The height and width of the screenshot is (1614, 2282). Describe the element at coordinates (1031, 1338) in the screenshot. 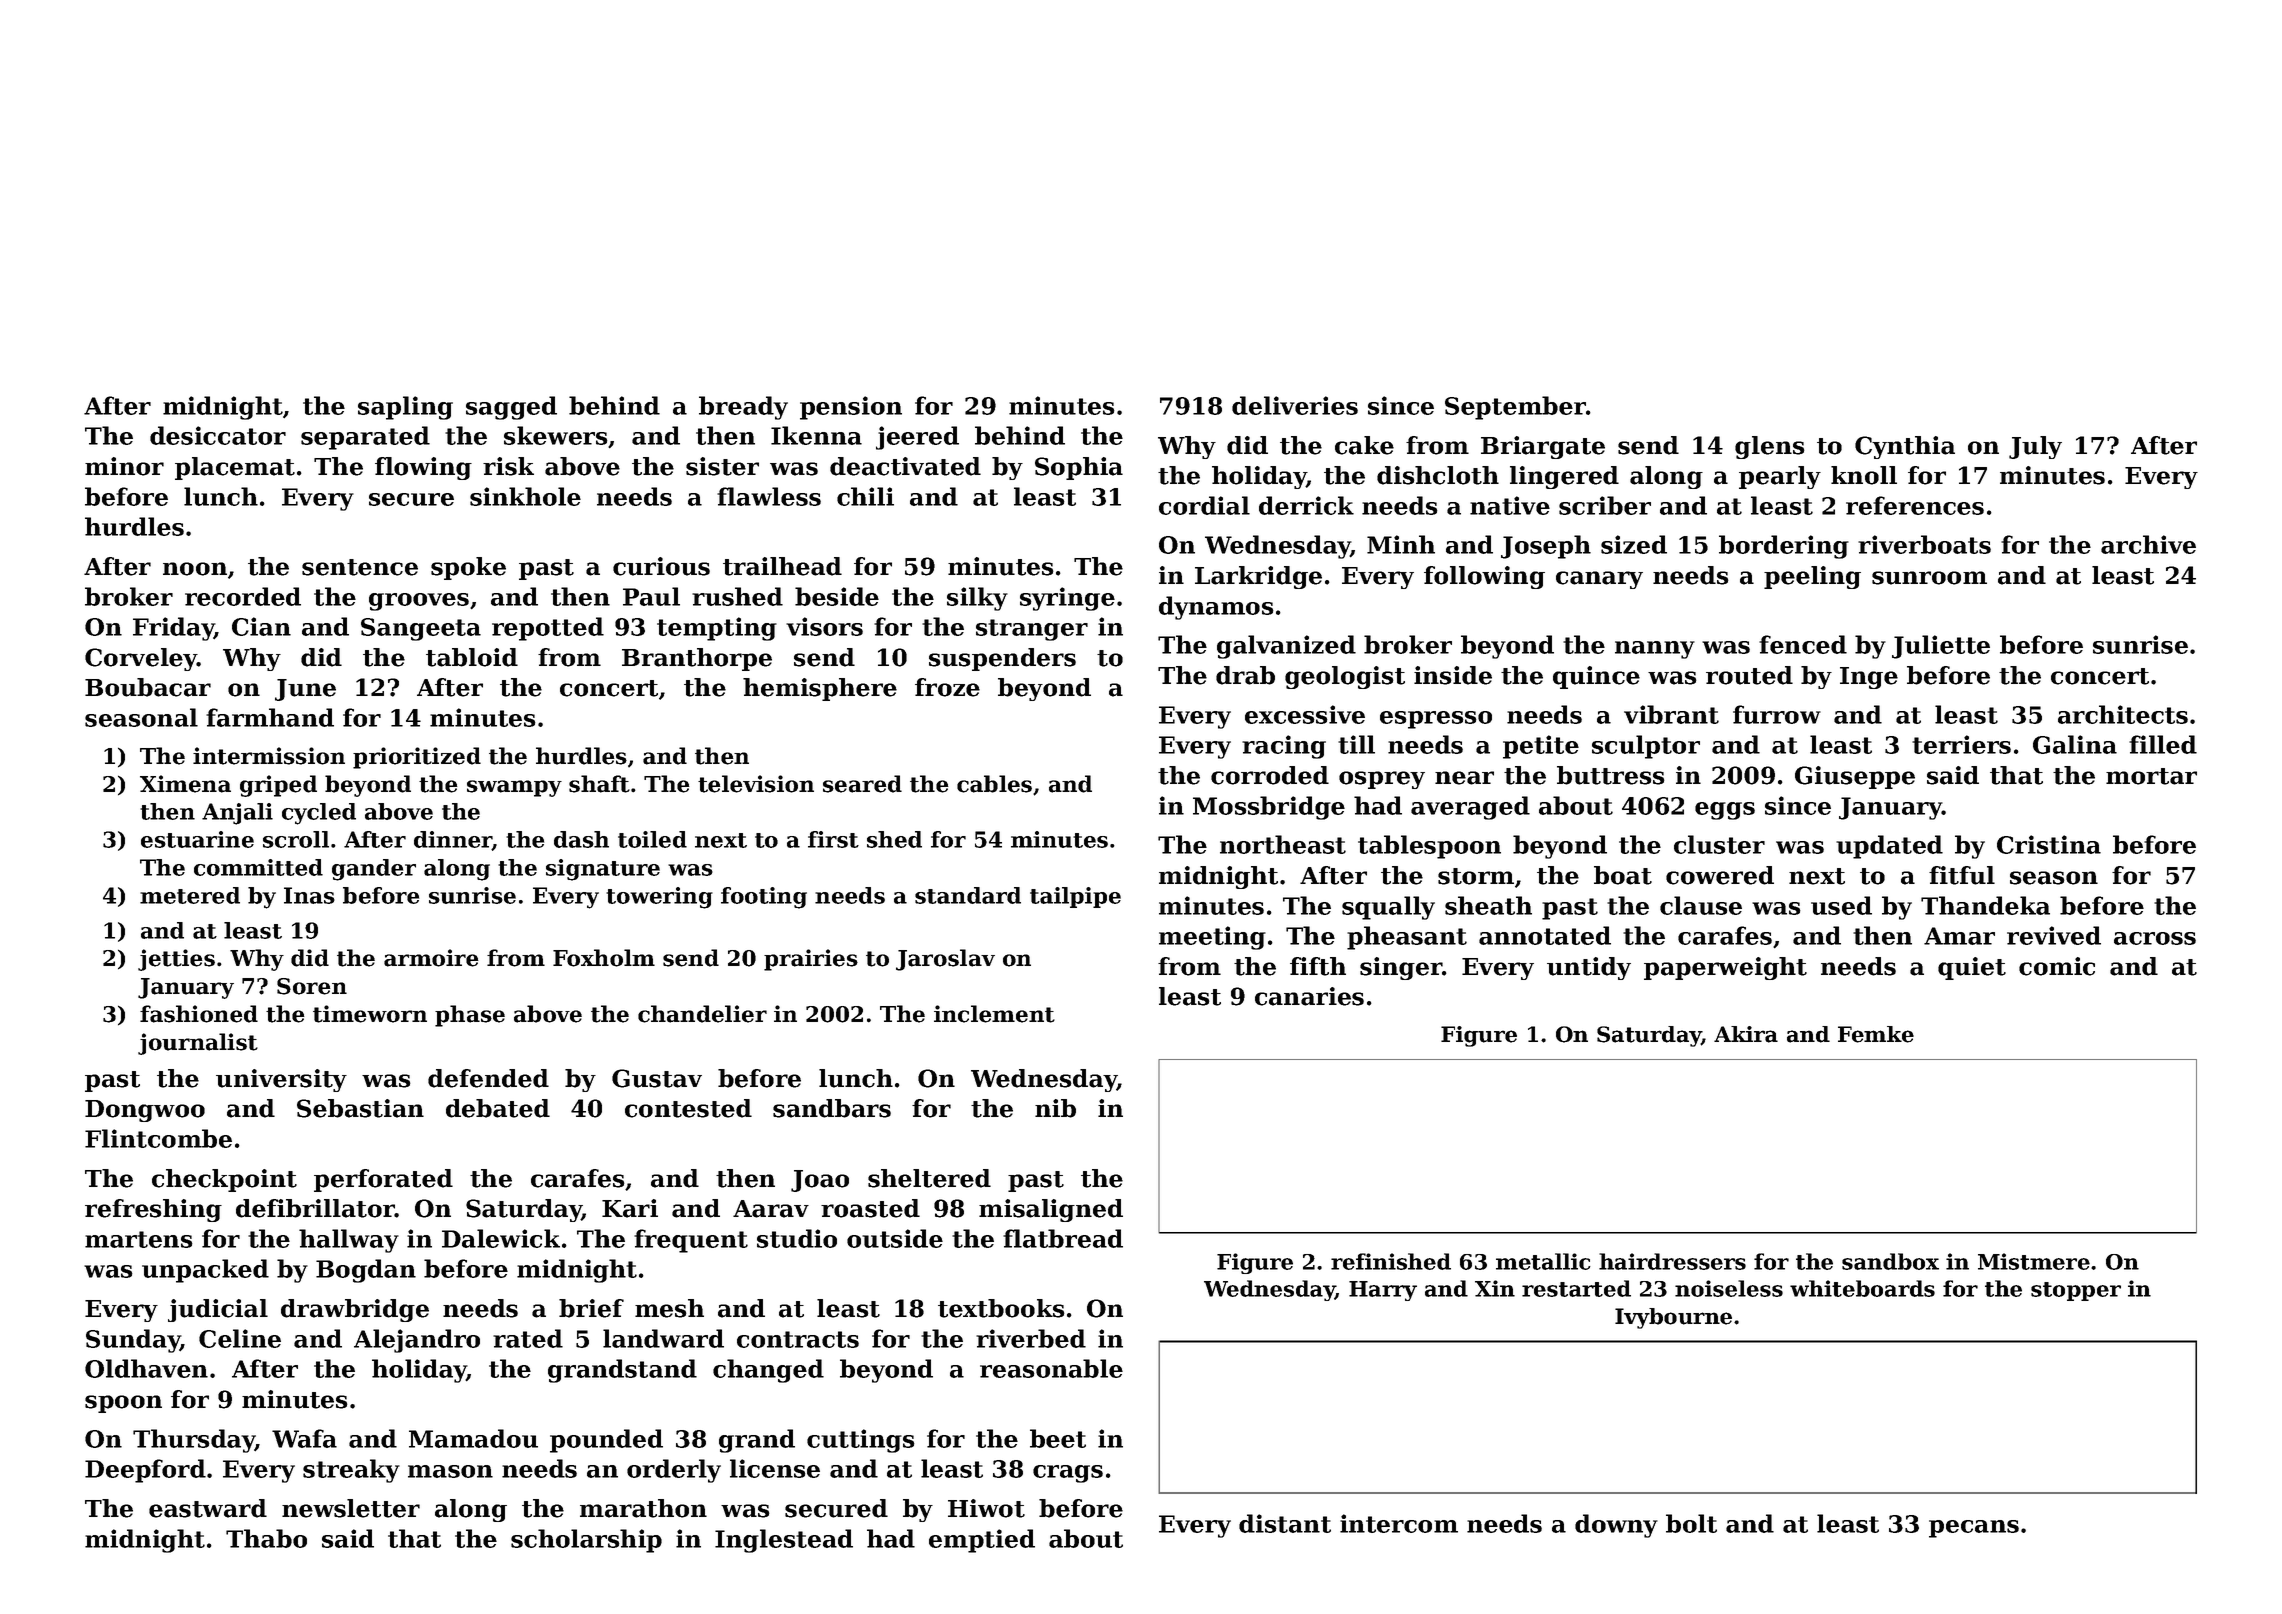

I see `riverbed` at that location.
